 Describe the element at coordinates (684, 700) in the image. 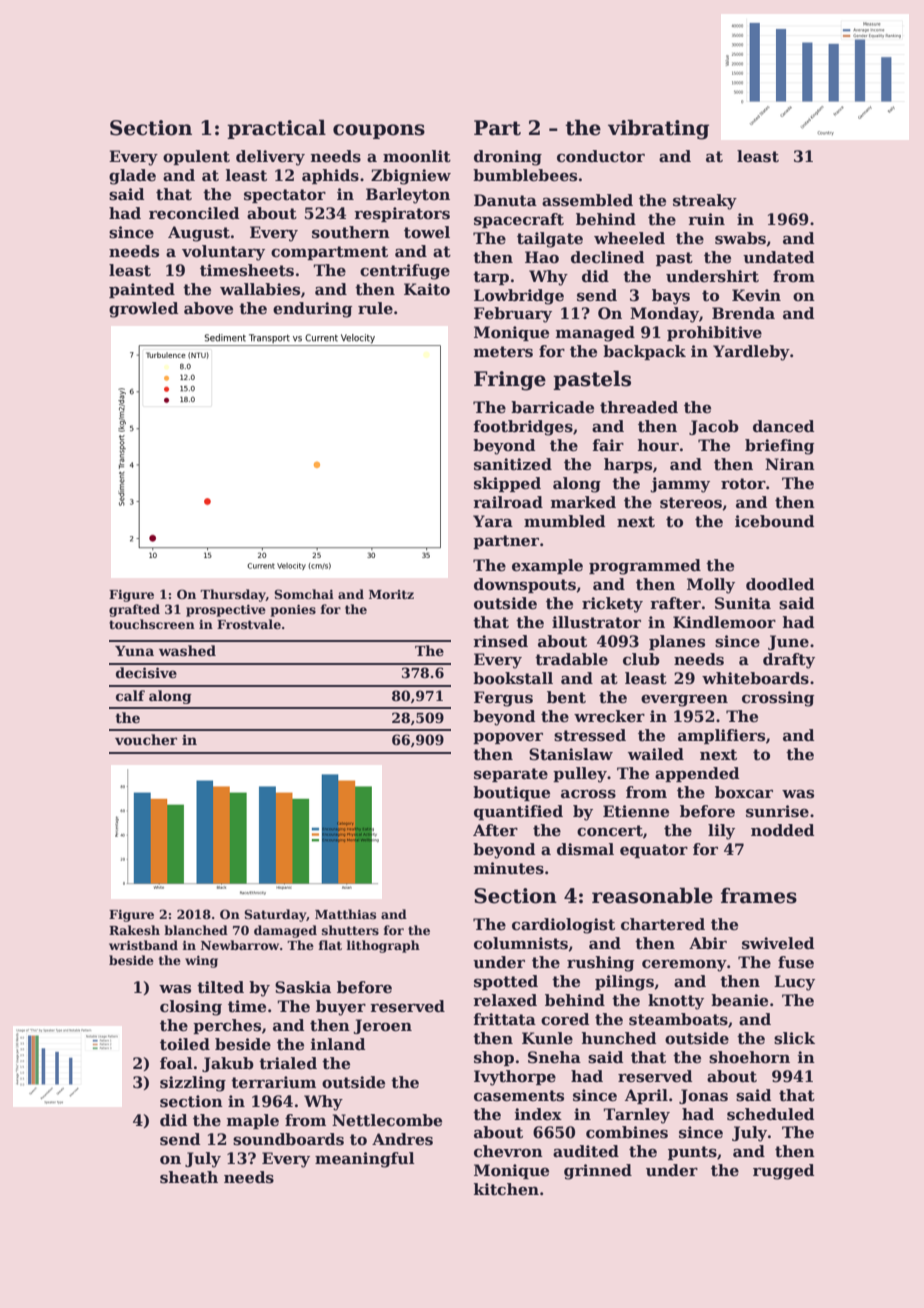

I see `evergreen` at that location.
